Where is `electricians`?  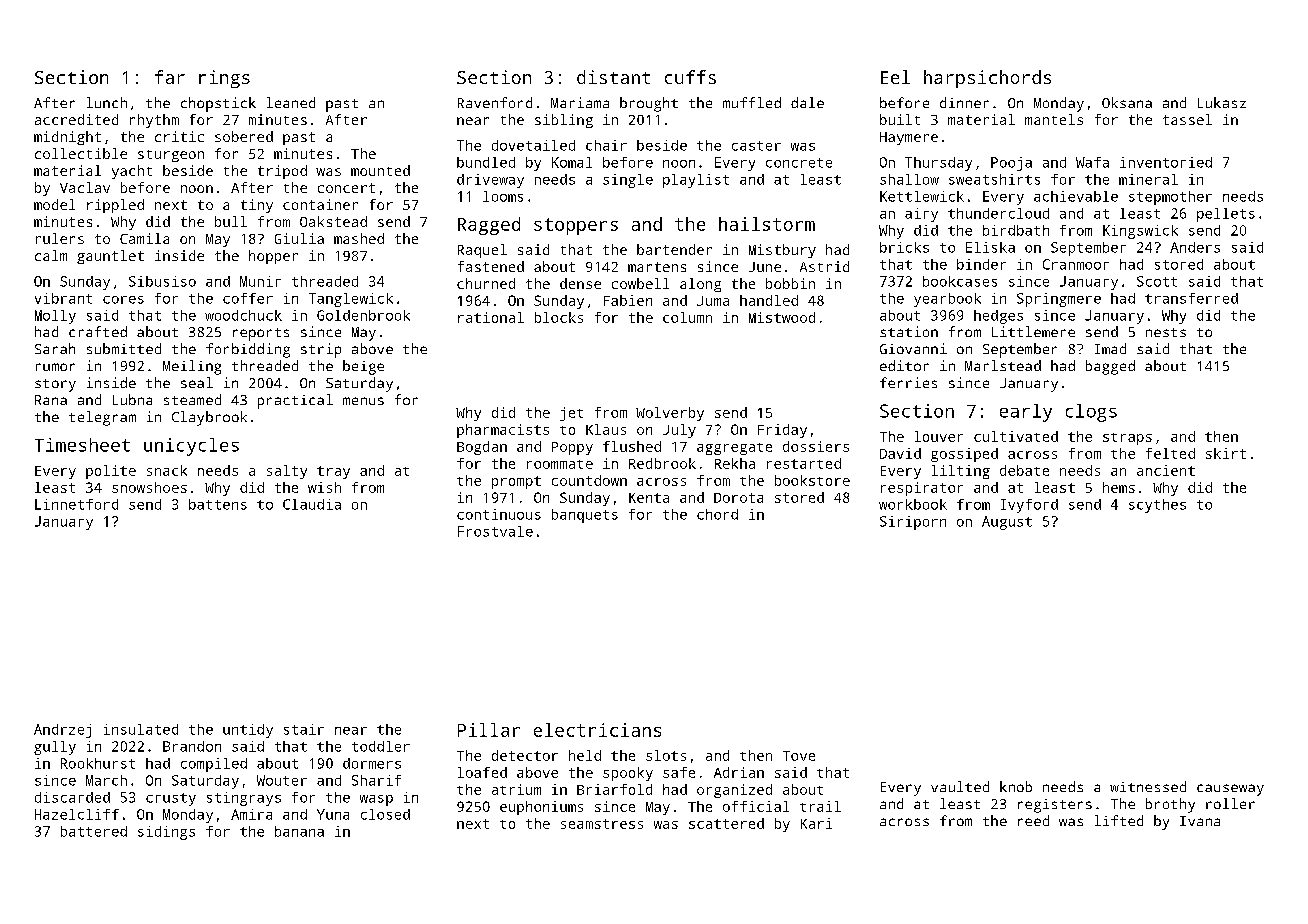
electricians is located at coordinates (597, 730).
